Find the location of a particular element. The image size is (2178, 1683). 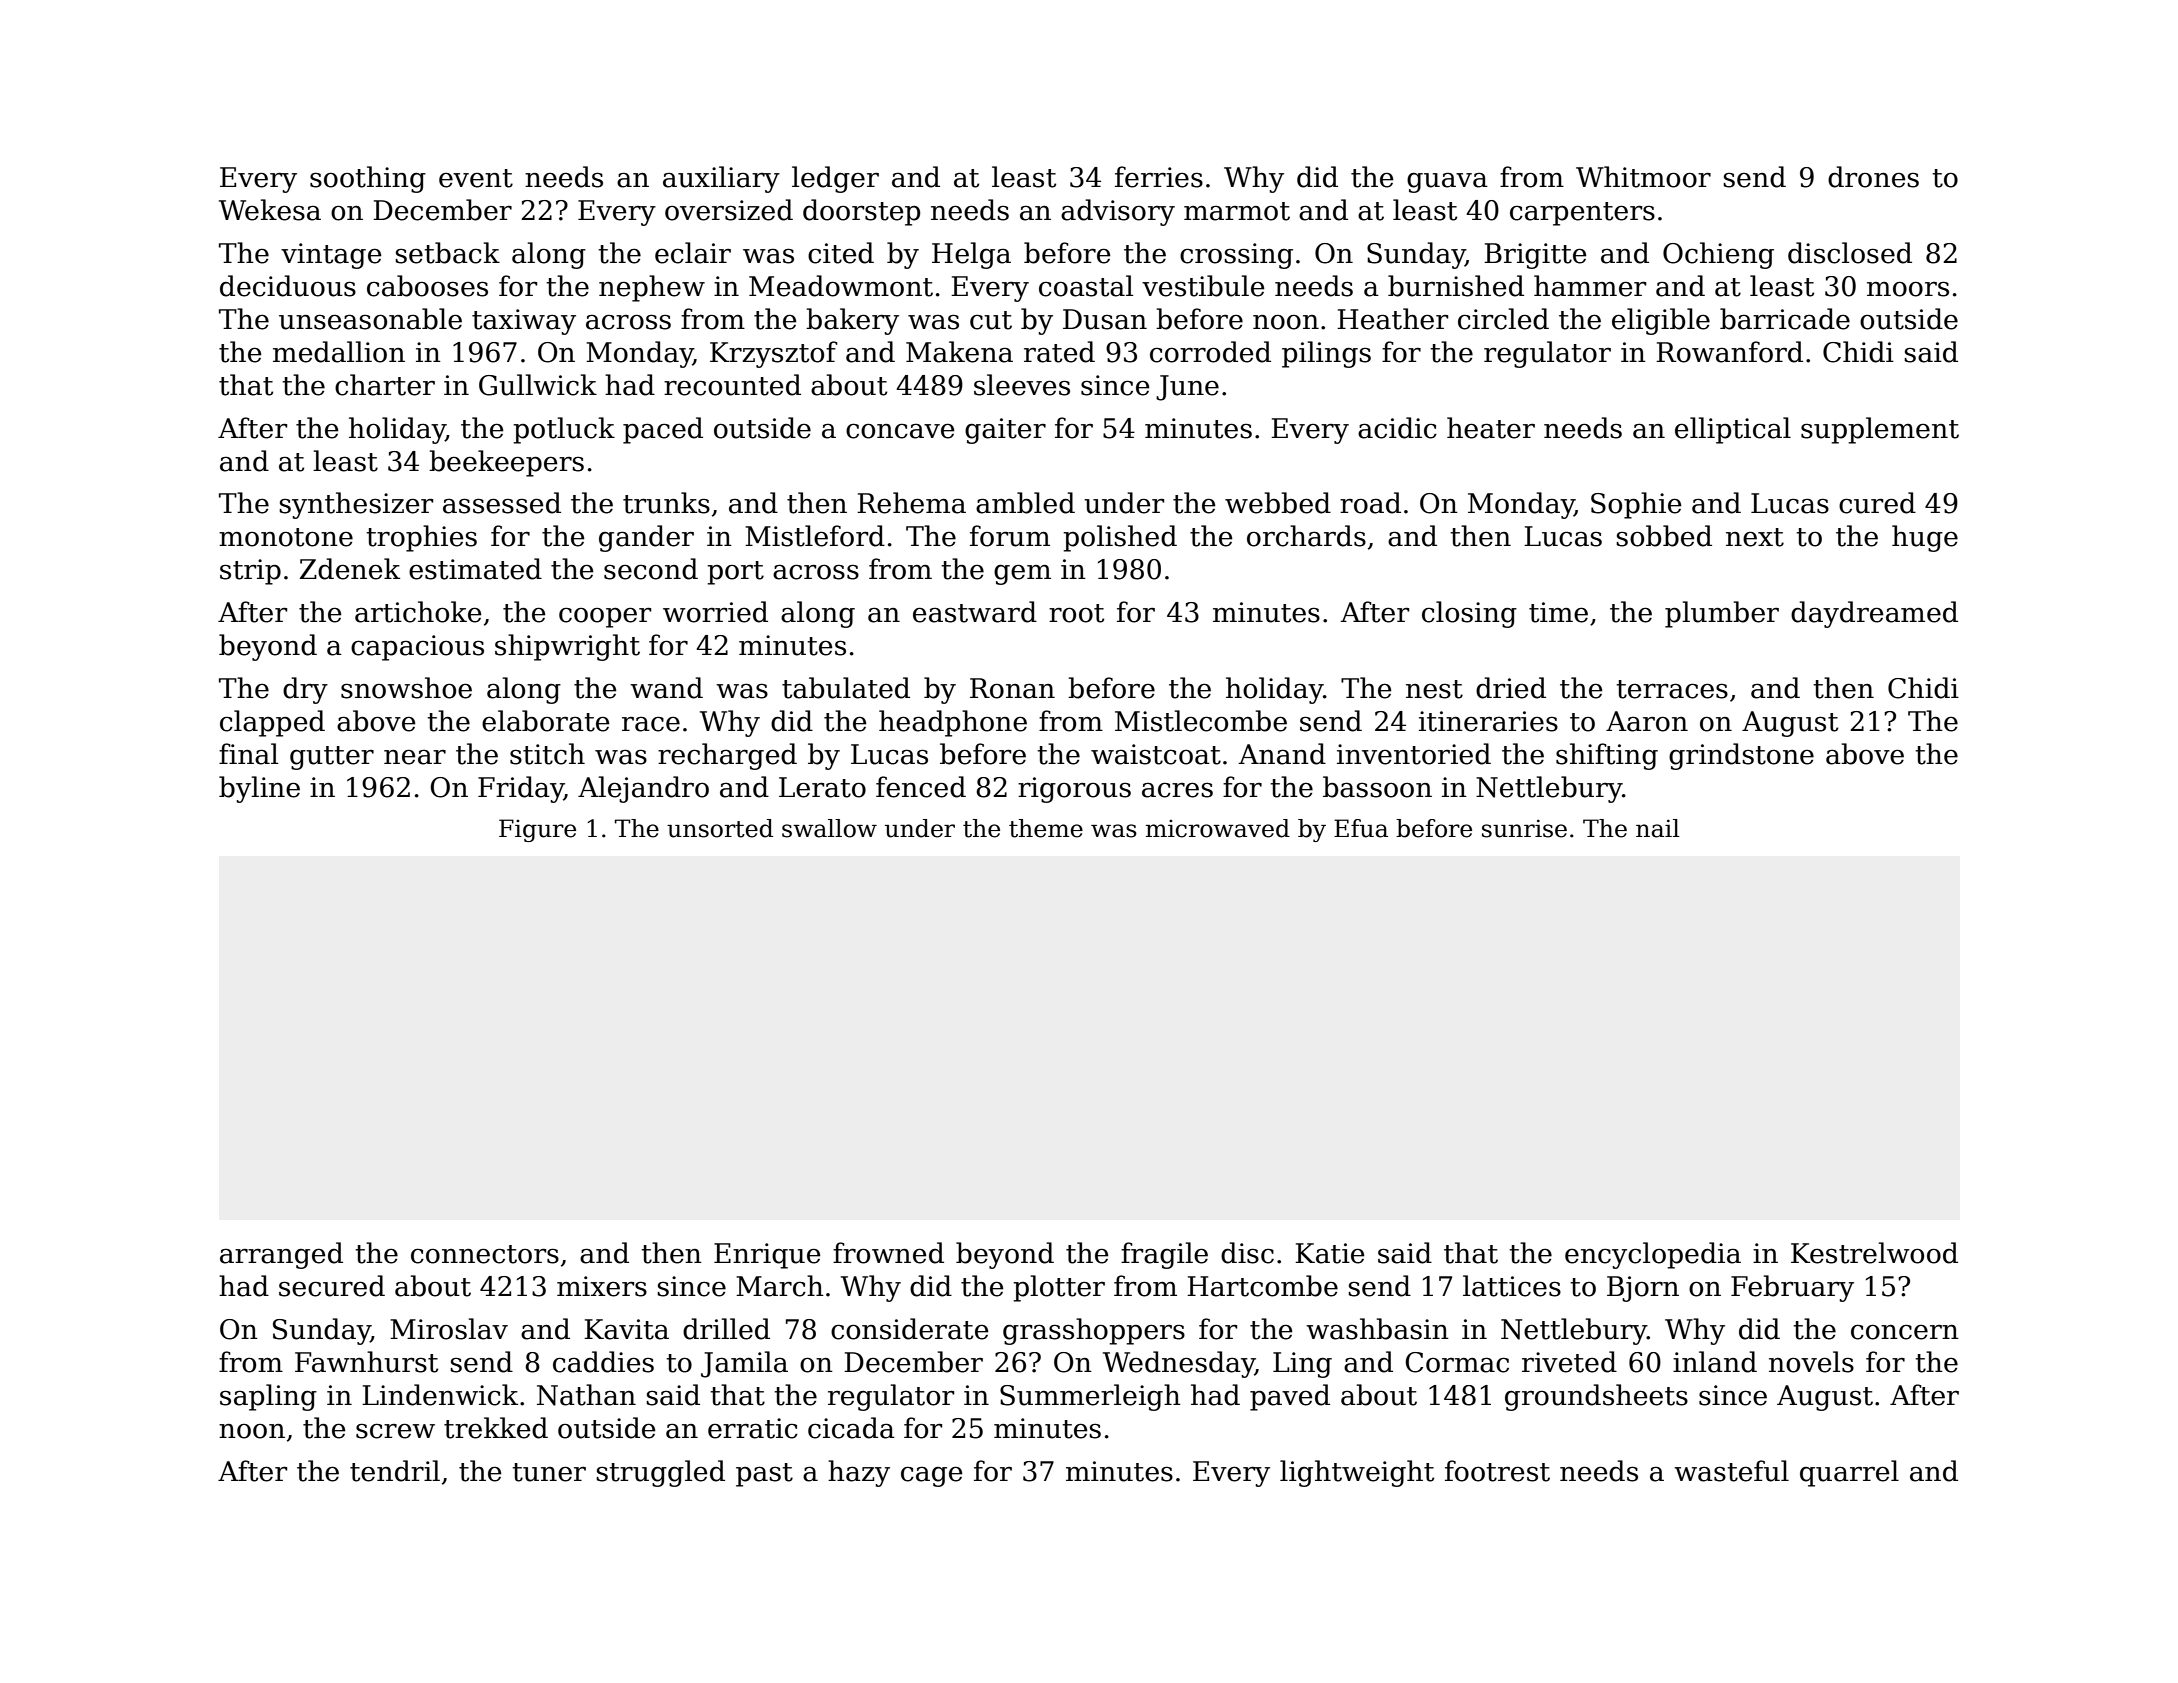

frowned is located at coordinates (888, 1253).
